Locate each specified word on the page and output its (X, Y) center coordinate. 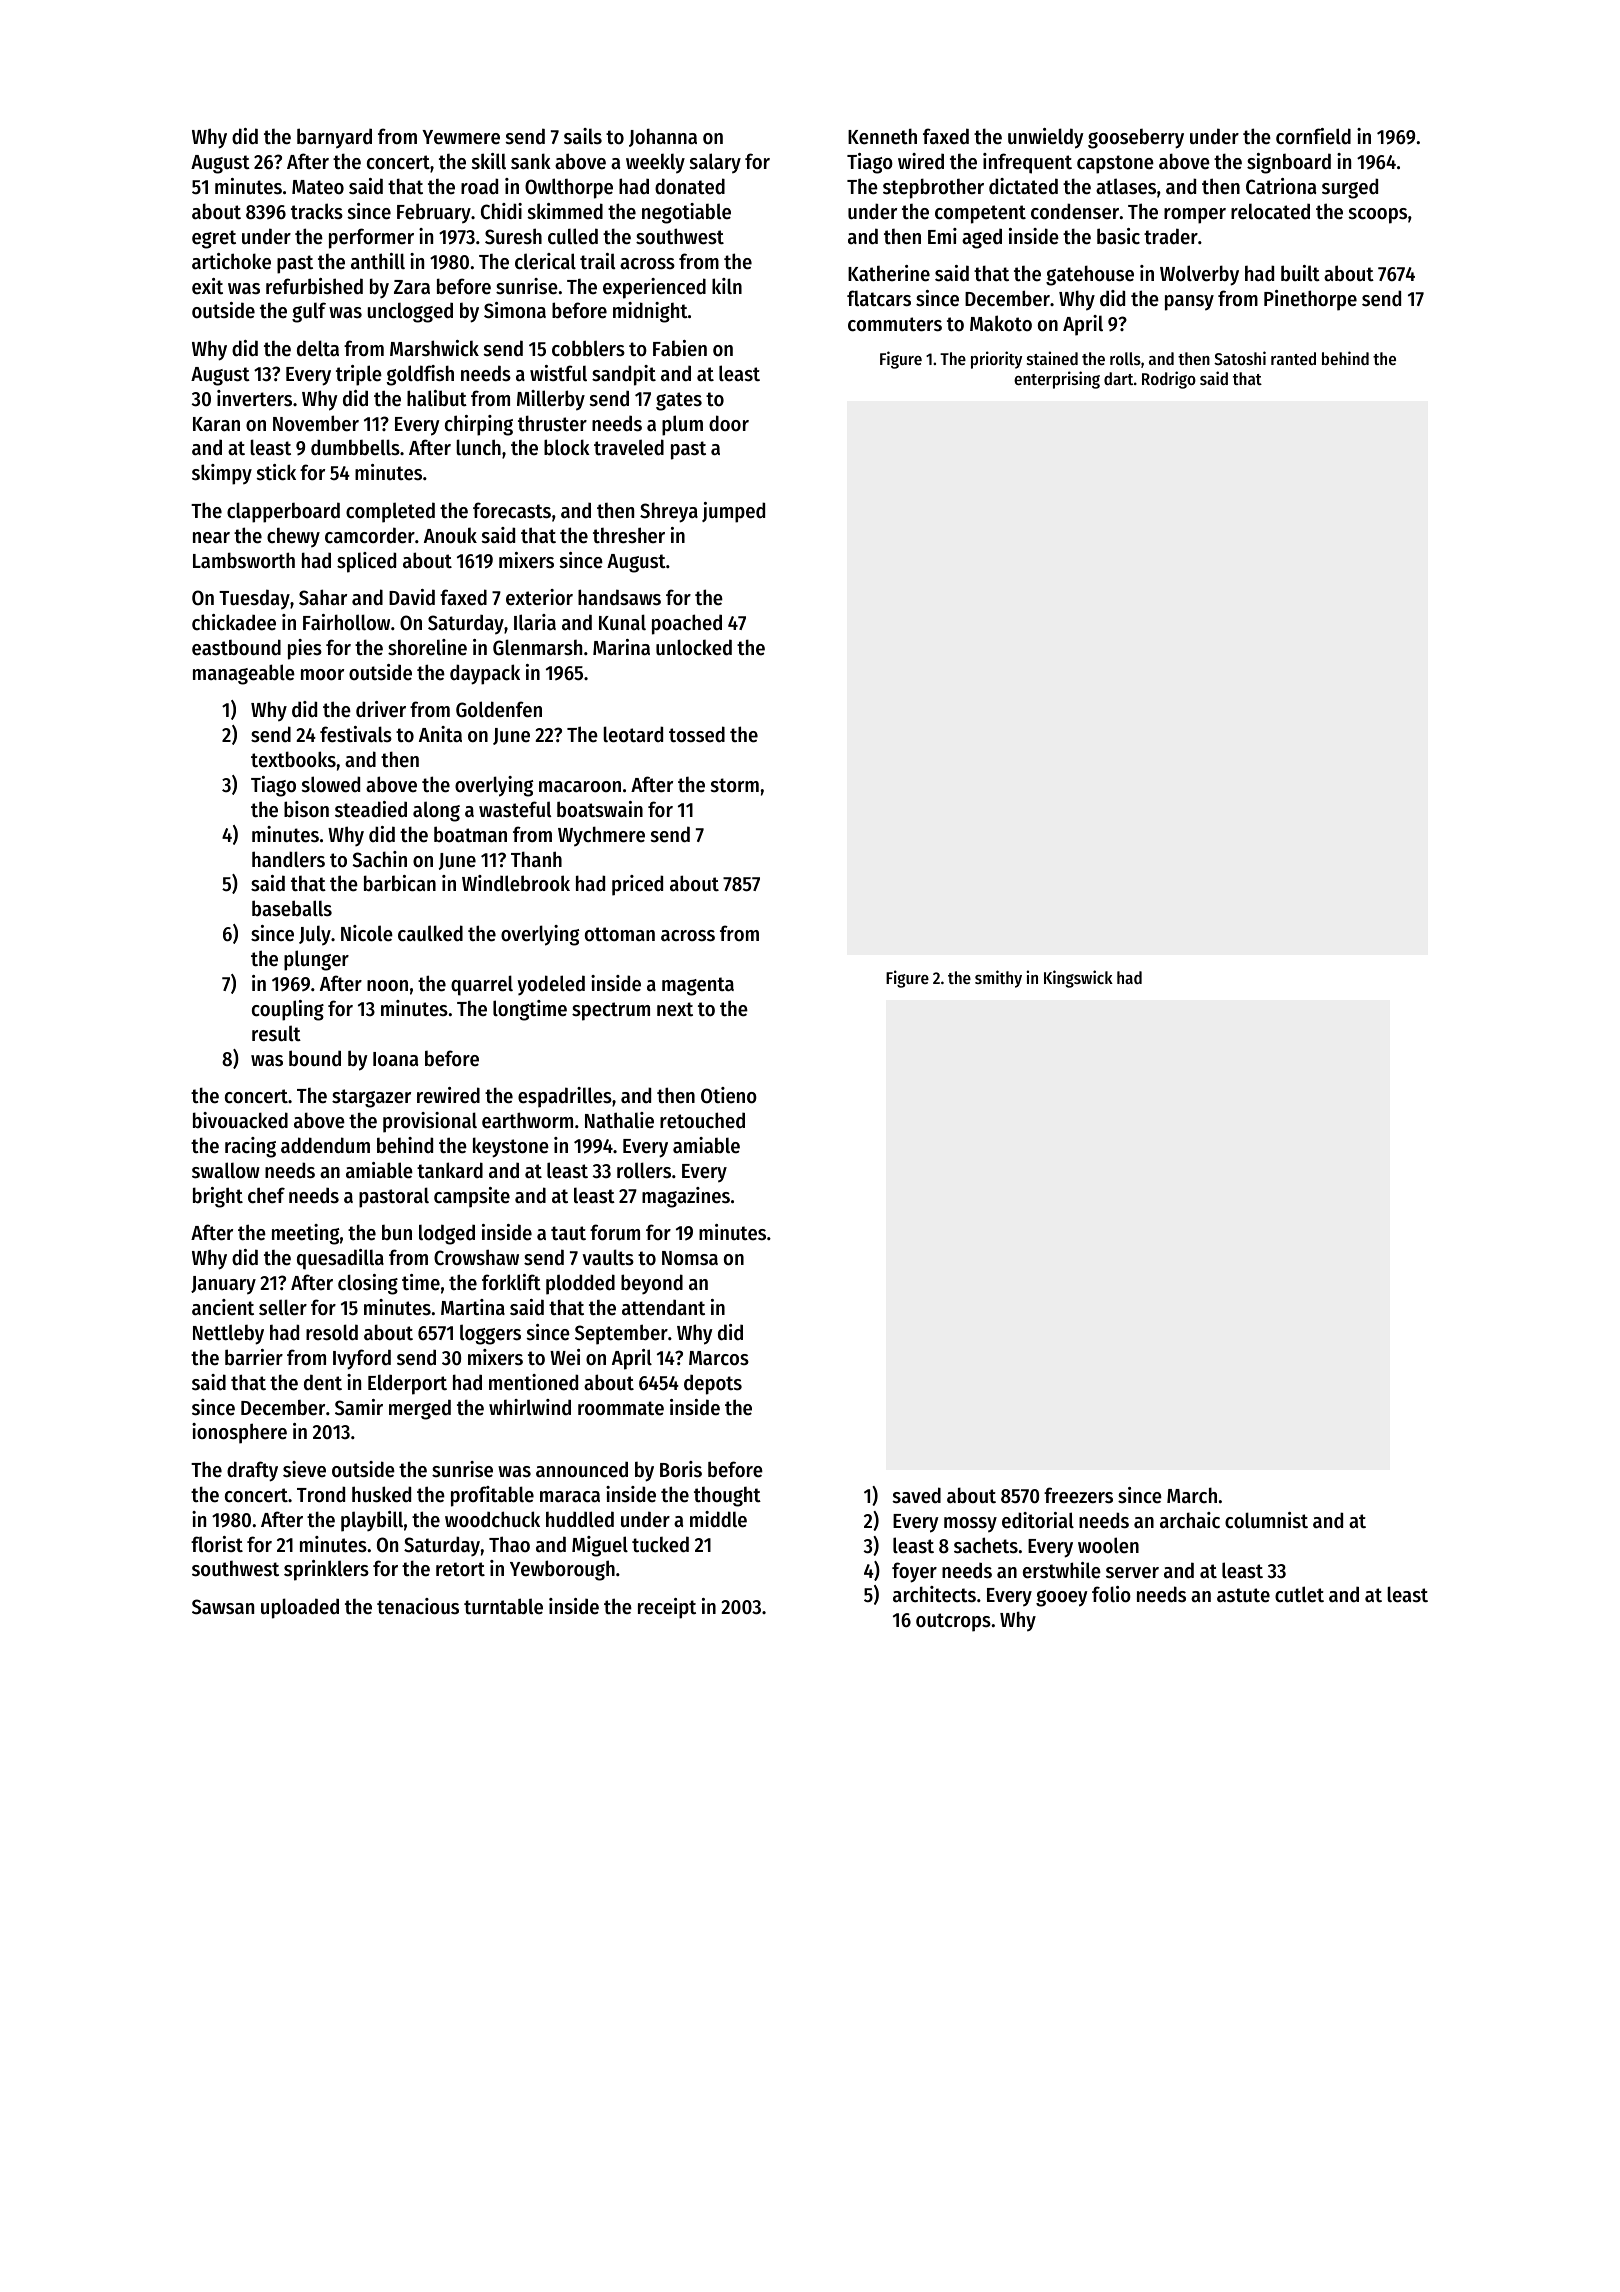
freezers (1078, 1495)
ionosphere (239, 1433)
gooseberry (1136, 138)
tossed (697, 734)
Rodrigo (1169, 380)
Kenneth (882, 136)
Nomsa (690, 1258)
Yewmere (461, 137)
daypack (485, 674)
